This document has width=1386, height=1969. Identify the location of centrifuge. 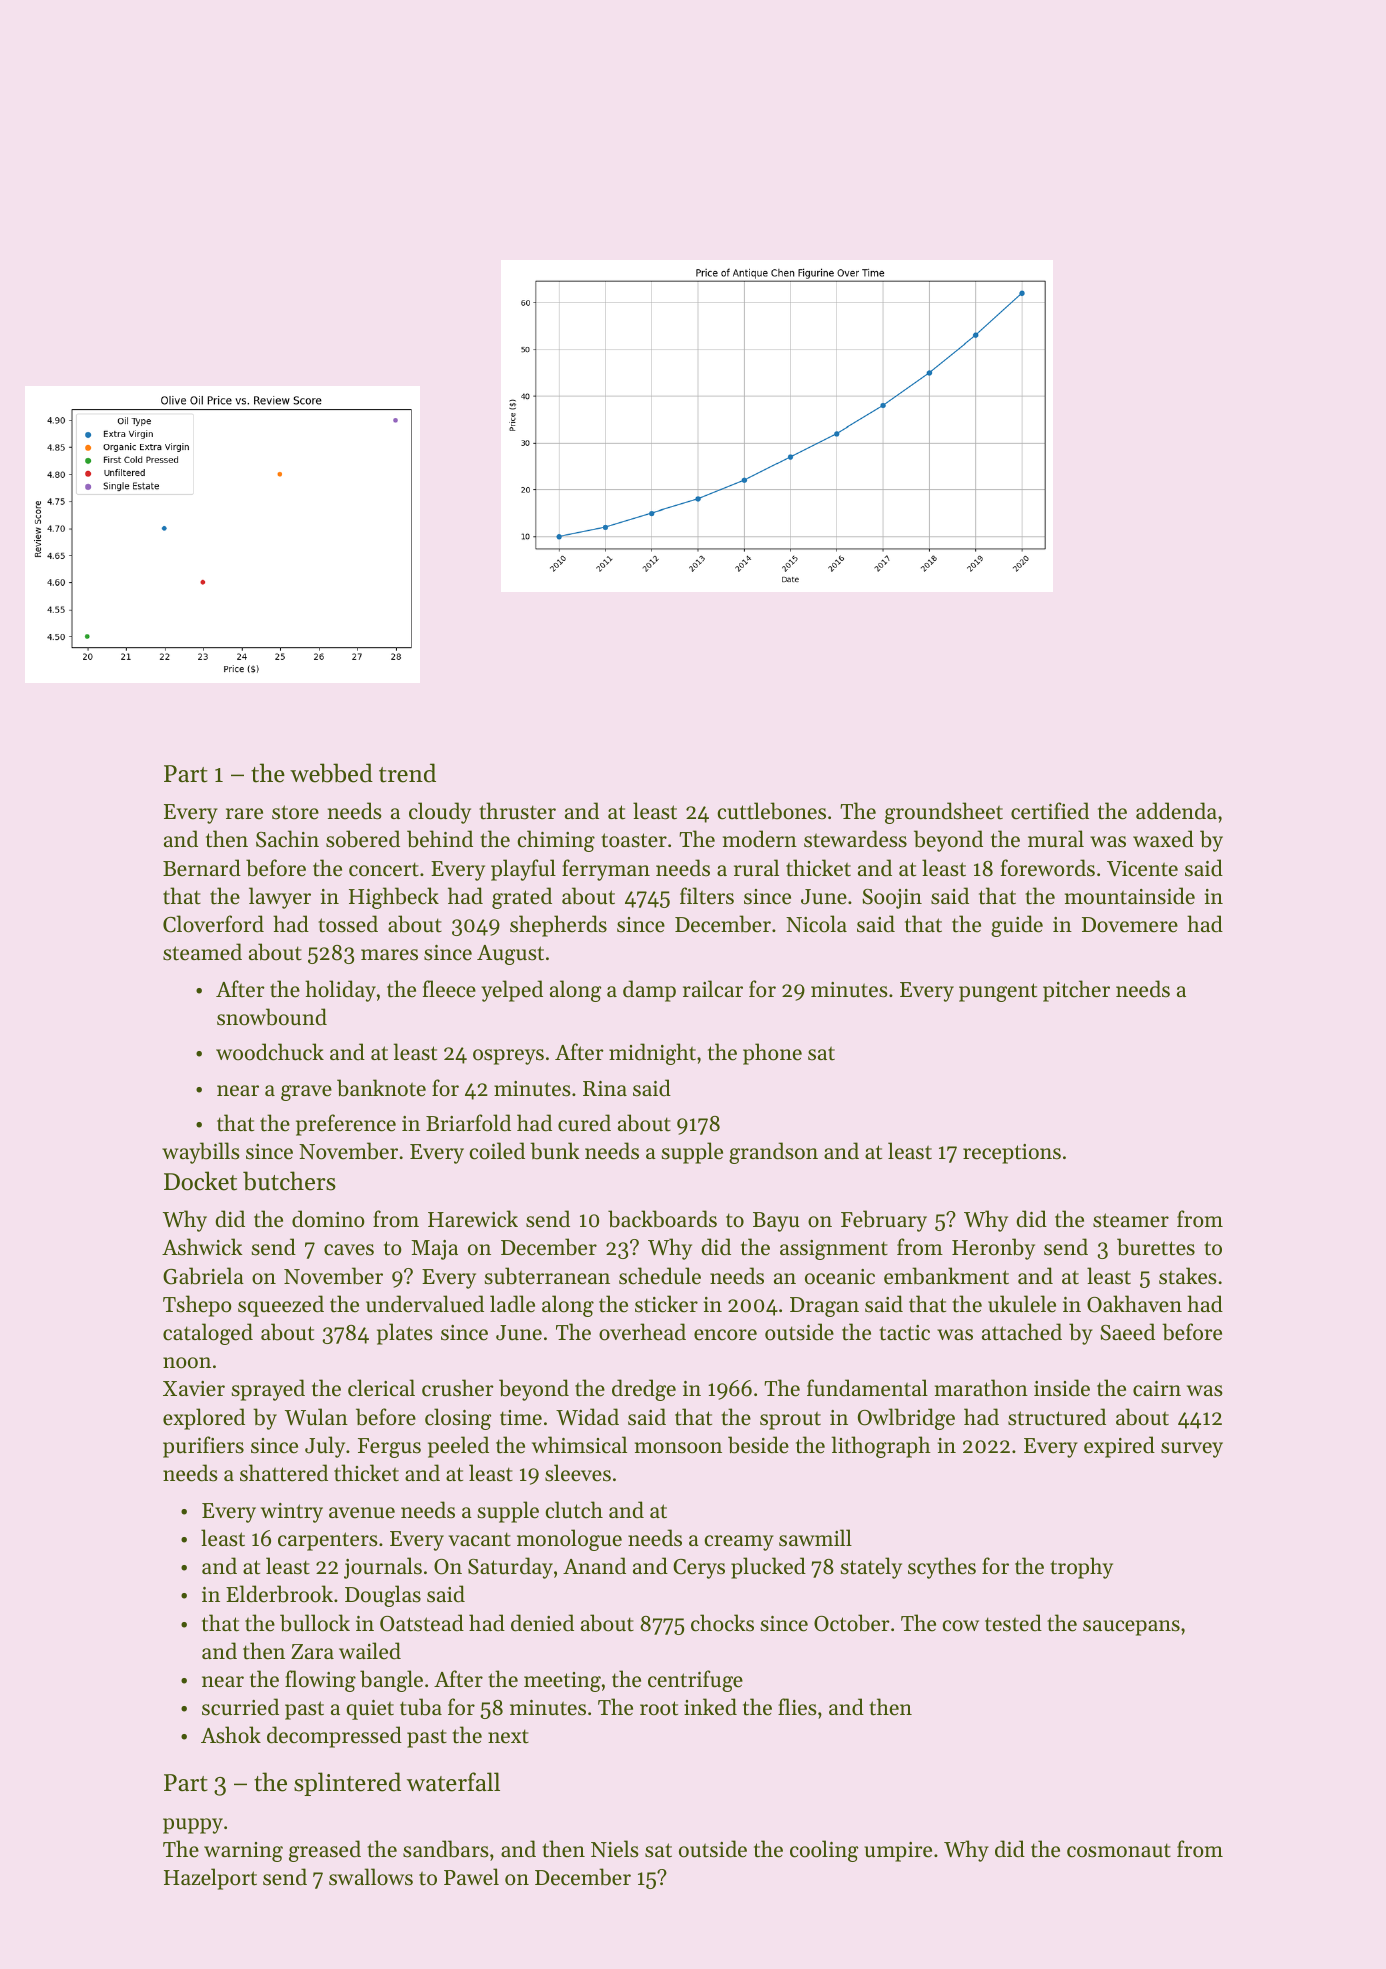
(695, 1681).
